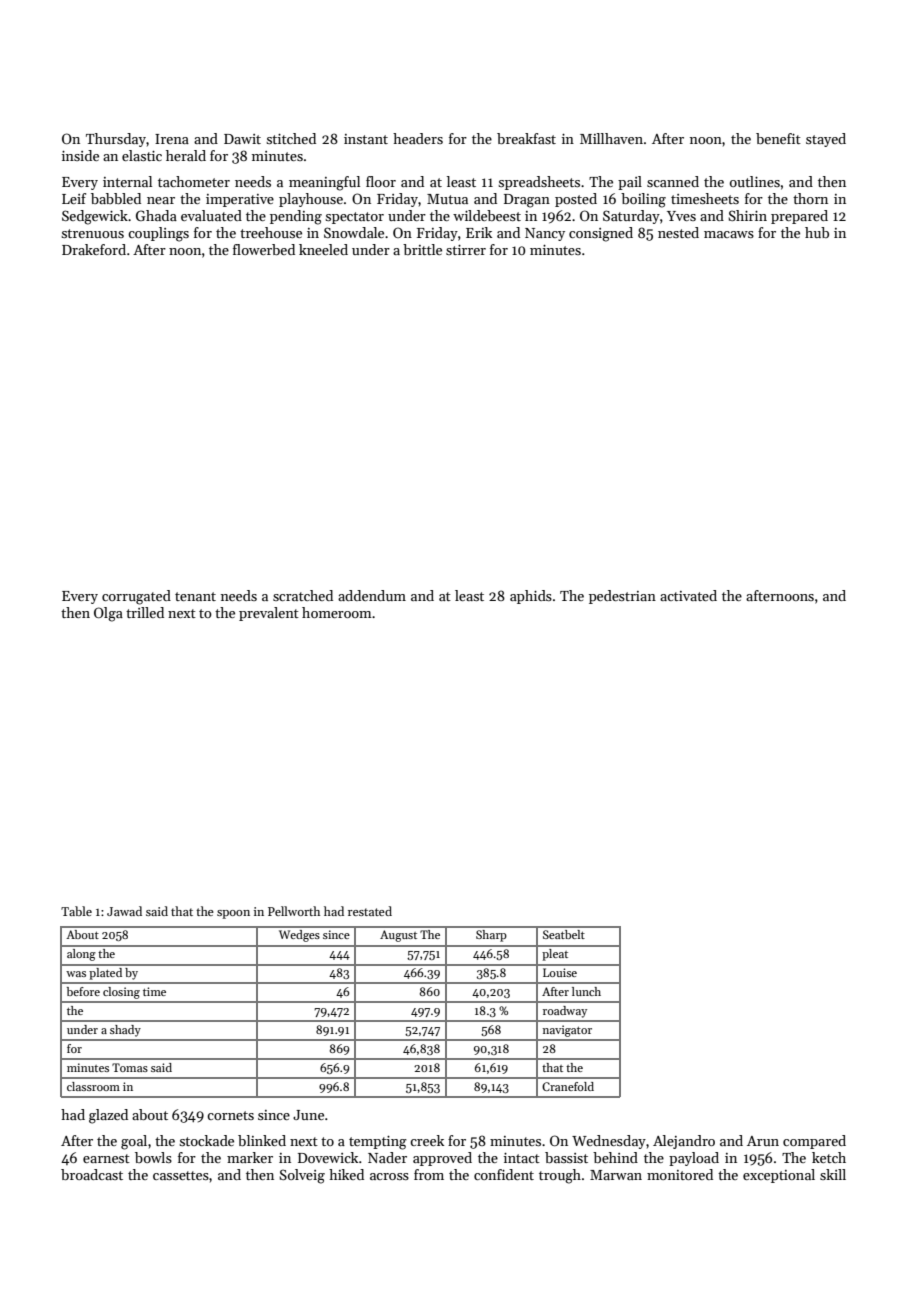 Image resolution: width=908 pixels, height=1316 pixels. What do you see at coordinates (264, 249) in the image?
I see `flowerbed` at bounding box center [264, 249].
